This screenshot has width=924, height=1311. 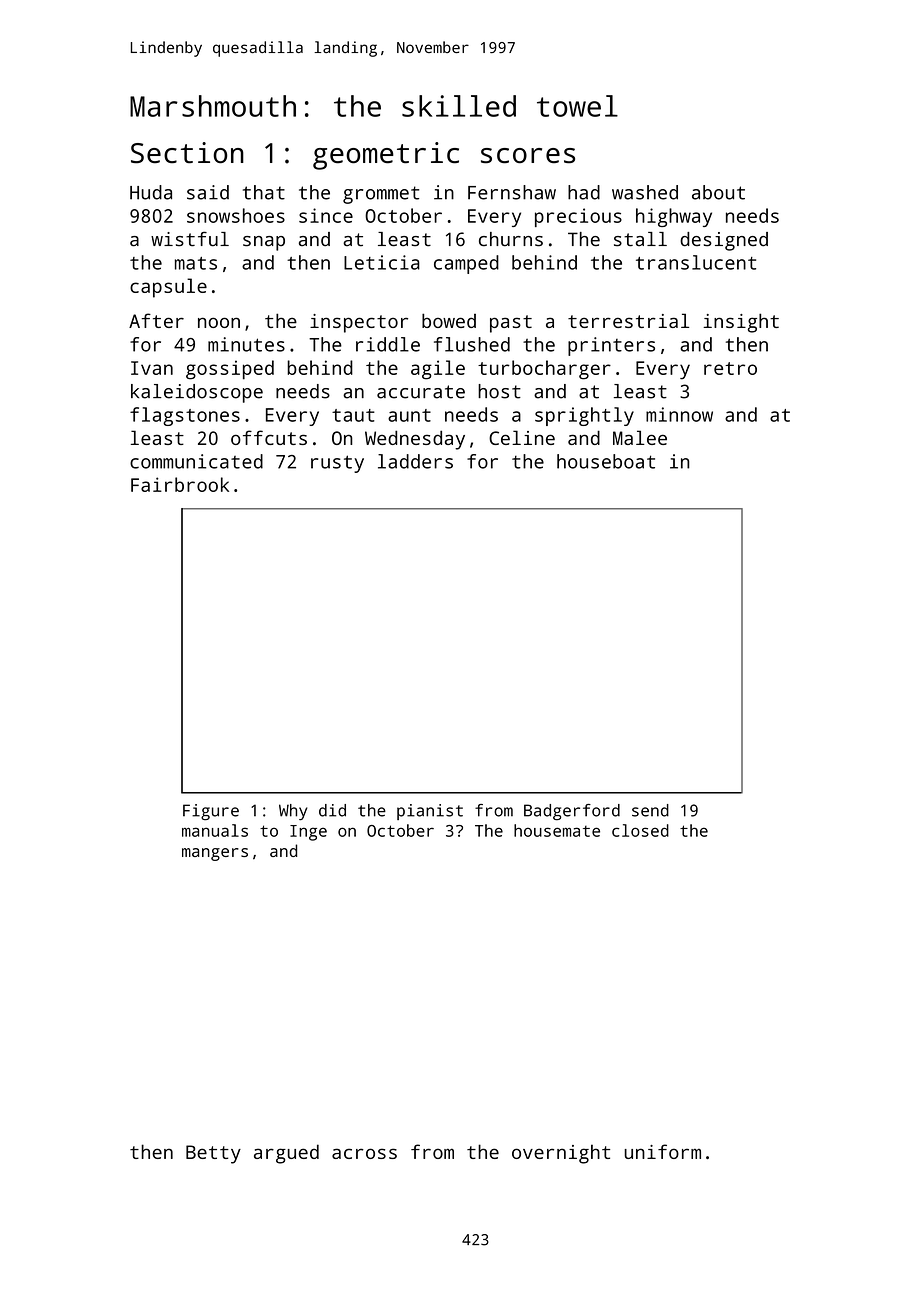 What do you see at coordinates (584, 416) in the screenshot?
I see `sprightly` at bounding box center [584, 416].
